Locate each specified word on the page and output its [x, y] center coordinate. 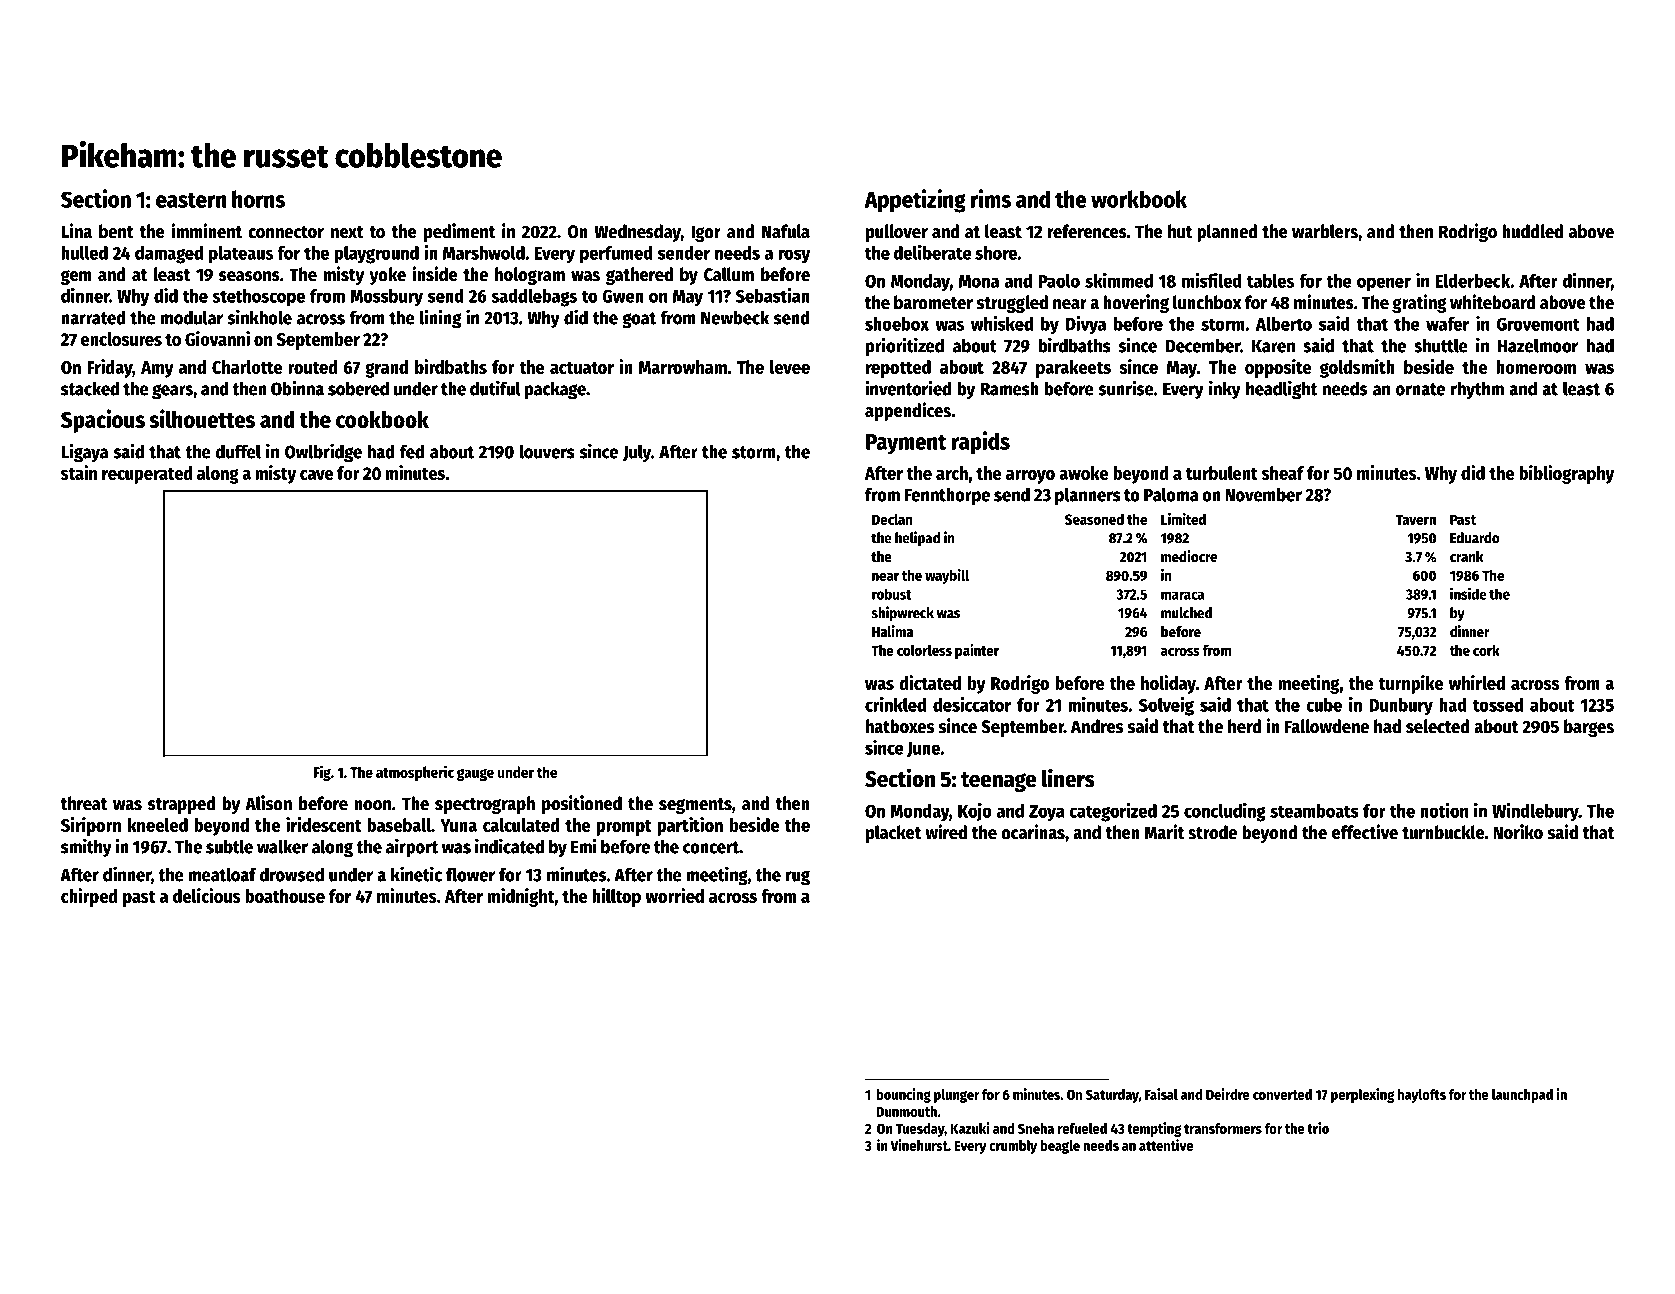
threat [83, 803]
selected [1438, 726]
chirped [89, 897]
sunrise [1126, 388]
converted [1282, 1094]
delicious [207, 895]
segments [695, 806]
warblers [1325, 231]
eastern [191, 200]
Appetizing [915, 201]
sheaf [1283, 473]
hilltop [616, 897]
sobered [358, 388]
